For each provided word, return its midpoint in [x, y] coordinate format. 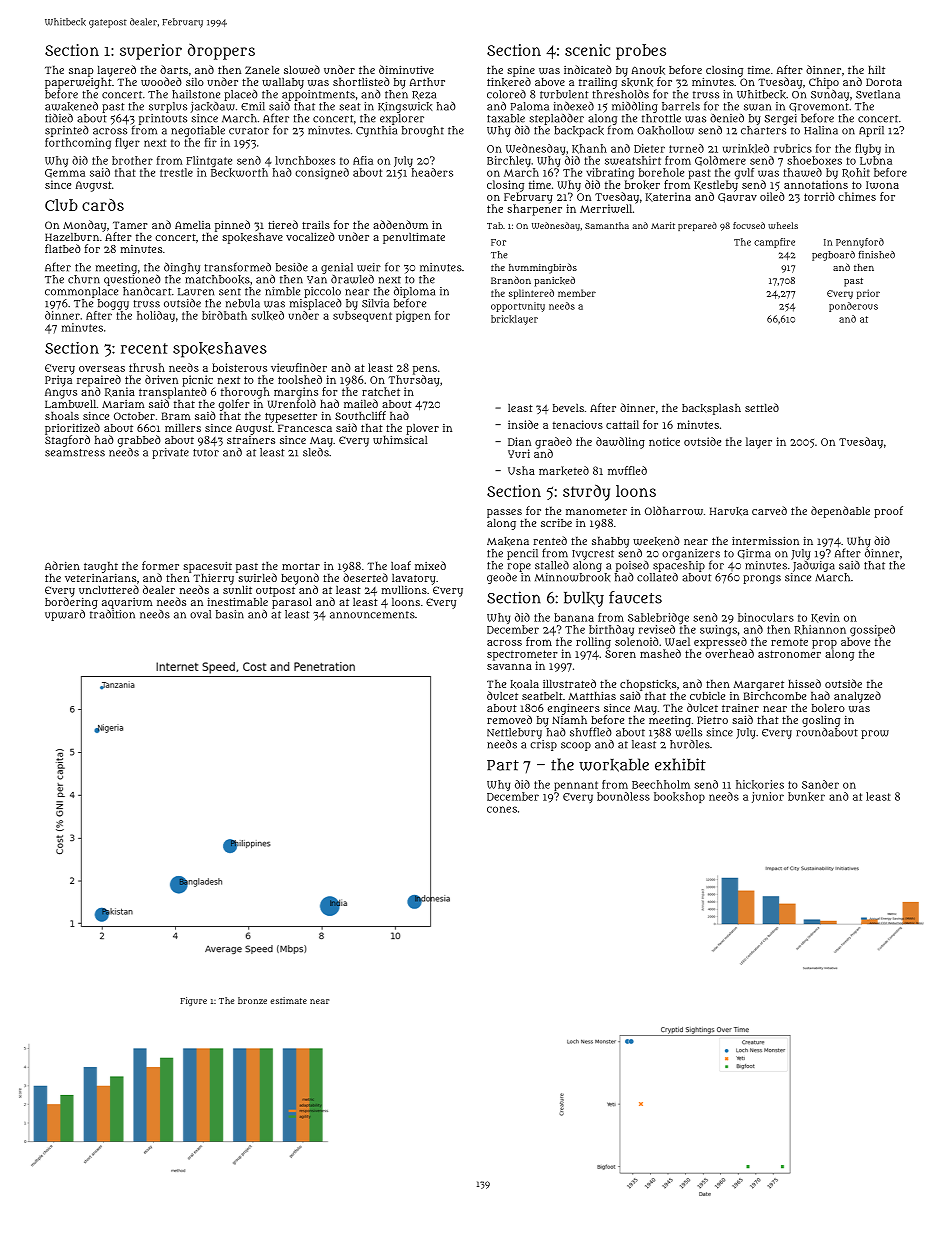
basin [230, 614]
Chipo [824, 83]
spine [521, 71]
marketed [564, 471]
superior [151, 52]
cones [502, 809]
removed [509, 719]
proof [888, 512]
